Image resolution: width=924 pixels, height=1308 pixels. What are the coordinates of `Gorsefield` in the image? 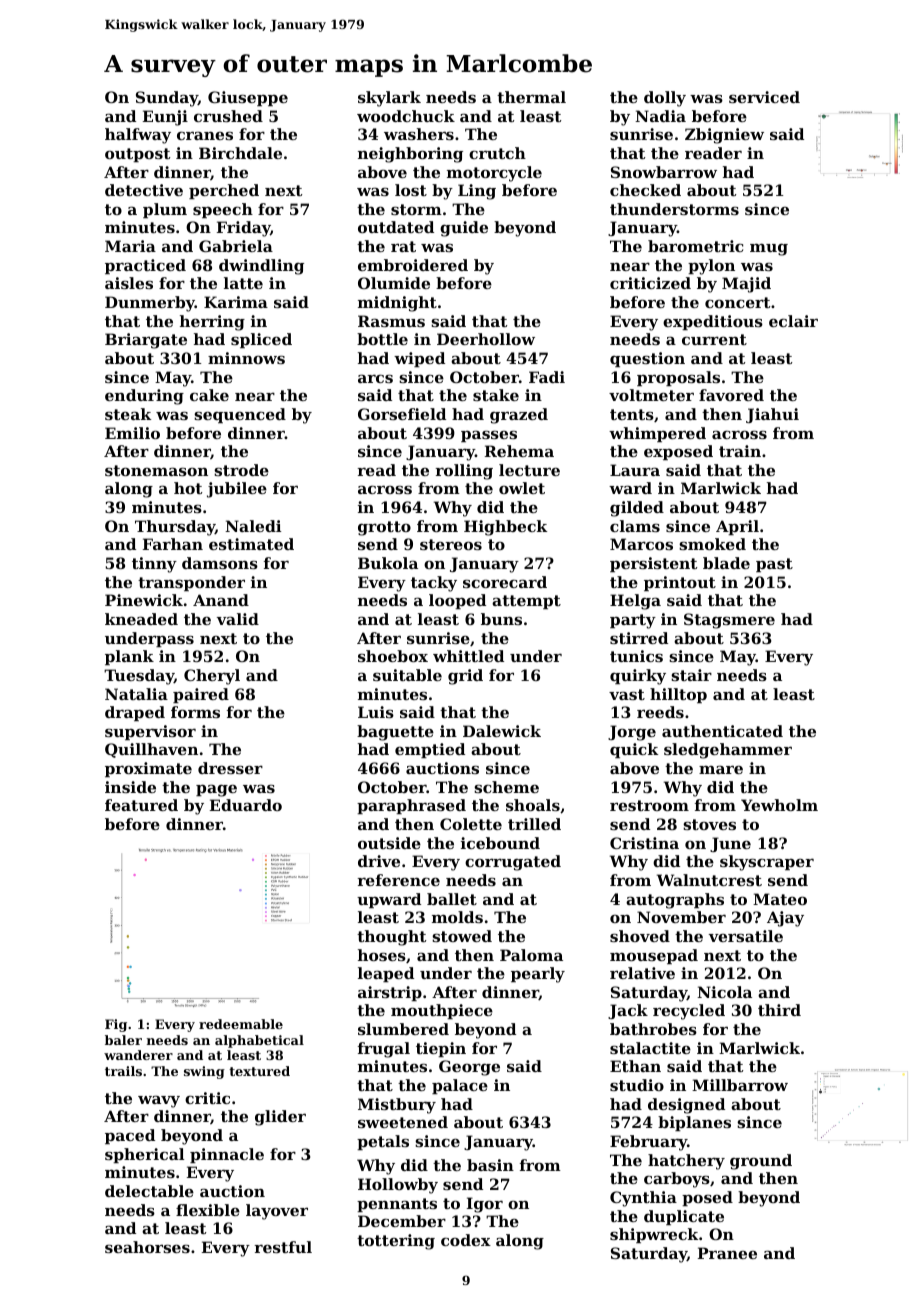 It's located at (402, 414).
